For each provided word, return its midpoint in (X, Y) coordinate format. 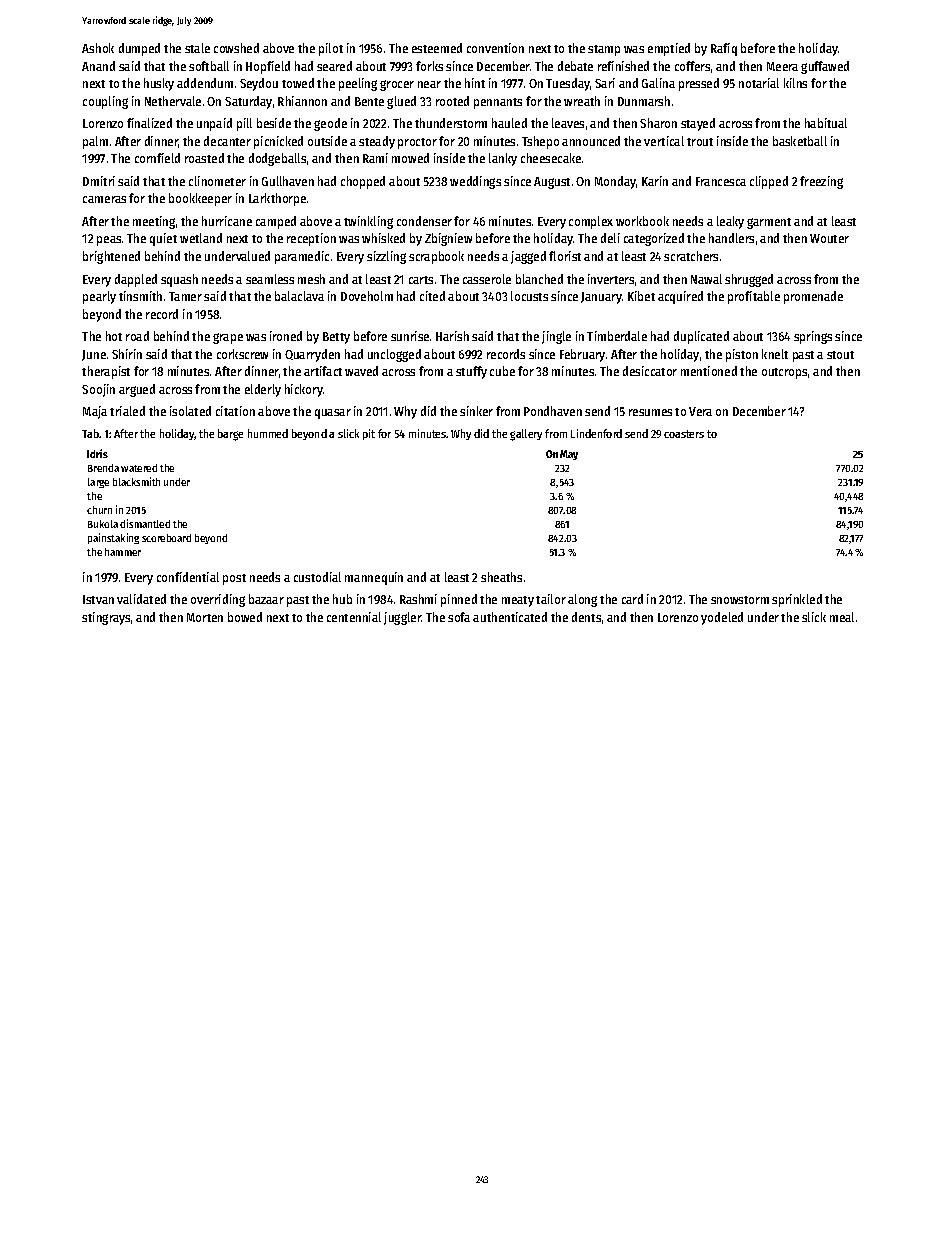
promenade (813, 297)
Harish (452, 336)
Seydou (259, 84)
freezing (821, 182)
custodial (317, 577)
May (569, 455)
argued (137, 390)
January (601, 298)
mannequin (374, 578)
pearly (99, 297)
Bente (369, 101)
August (552, 183)
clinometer (217, 181)
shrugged (749, 280)
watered (139, 468)
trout (700, 142)
